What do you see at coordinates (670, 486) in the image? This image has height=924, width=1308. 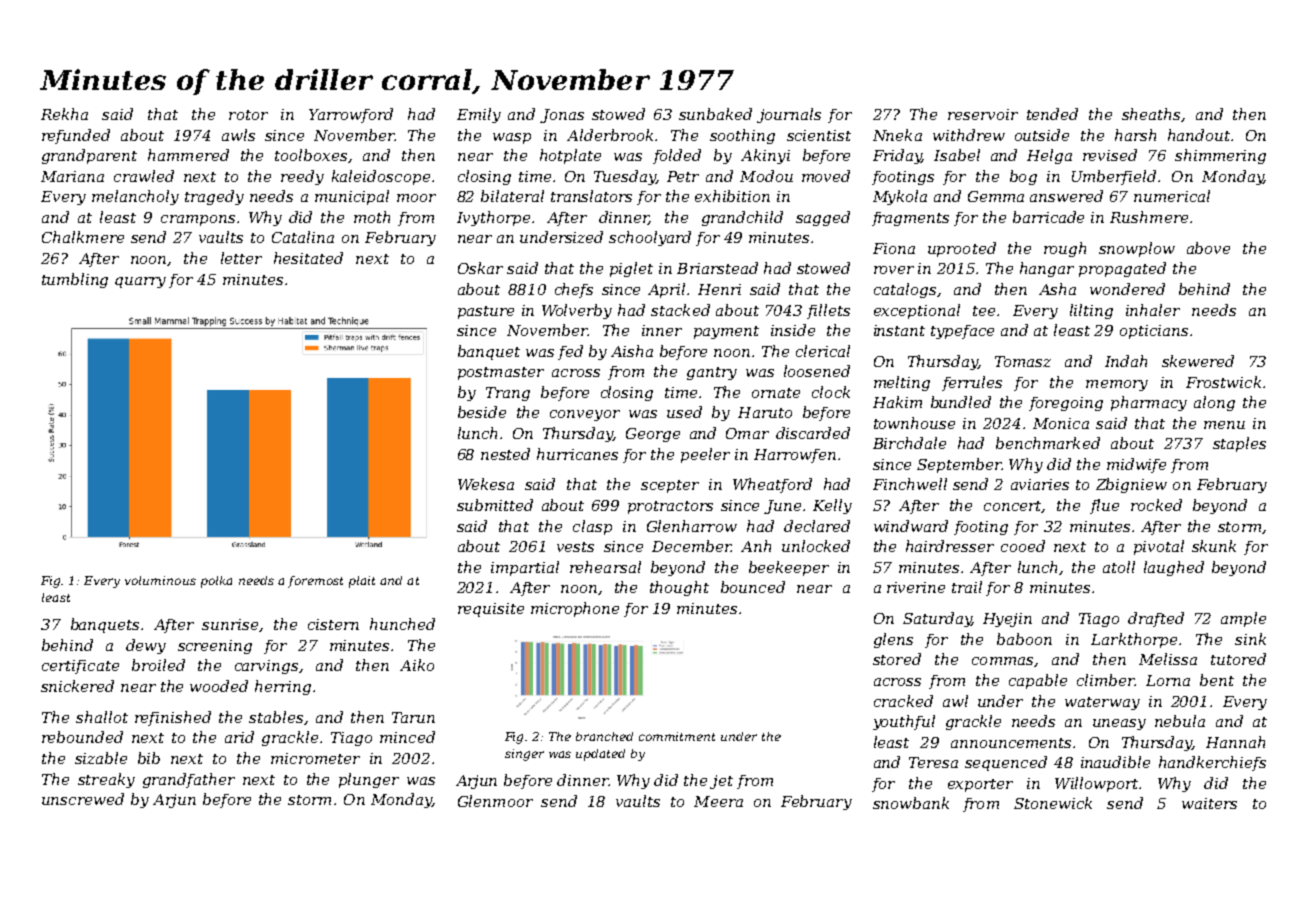 I see `scepter` at bounding box center [670, 486].
